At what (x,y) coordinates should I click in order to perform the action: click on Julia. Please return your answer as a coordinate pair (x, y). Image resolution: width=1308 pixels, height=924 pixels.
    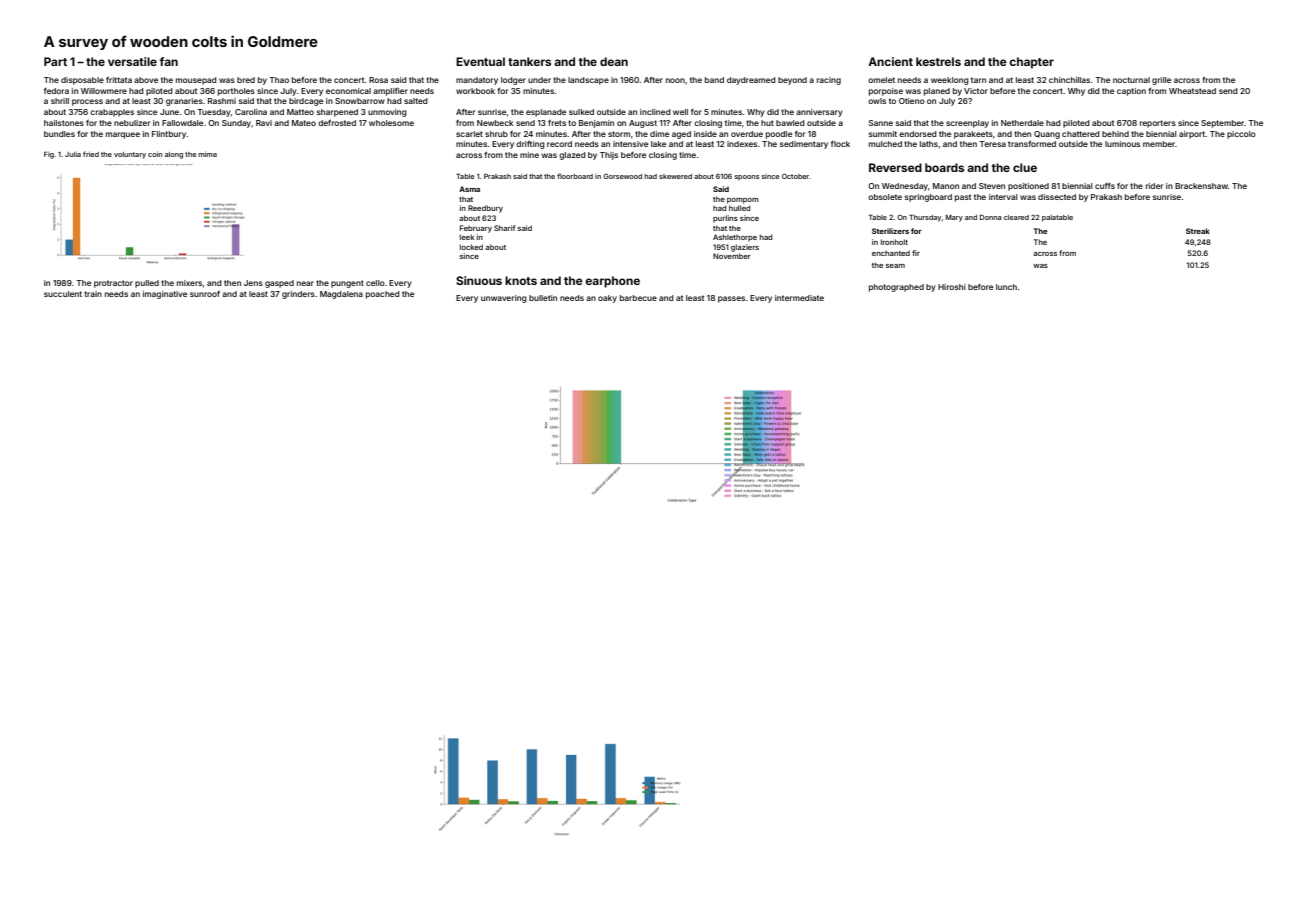
    Looking at the image, I should click on (73, 154).
